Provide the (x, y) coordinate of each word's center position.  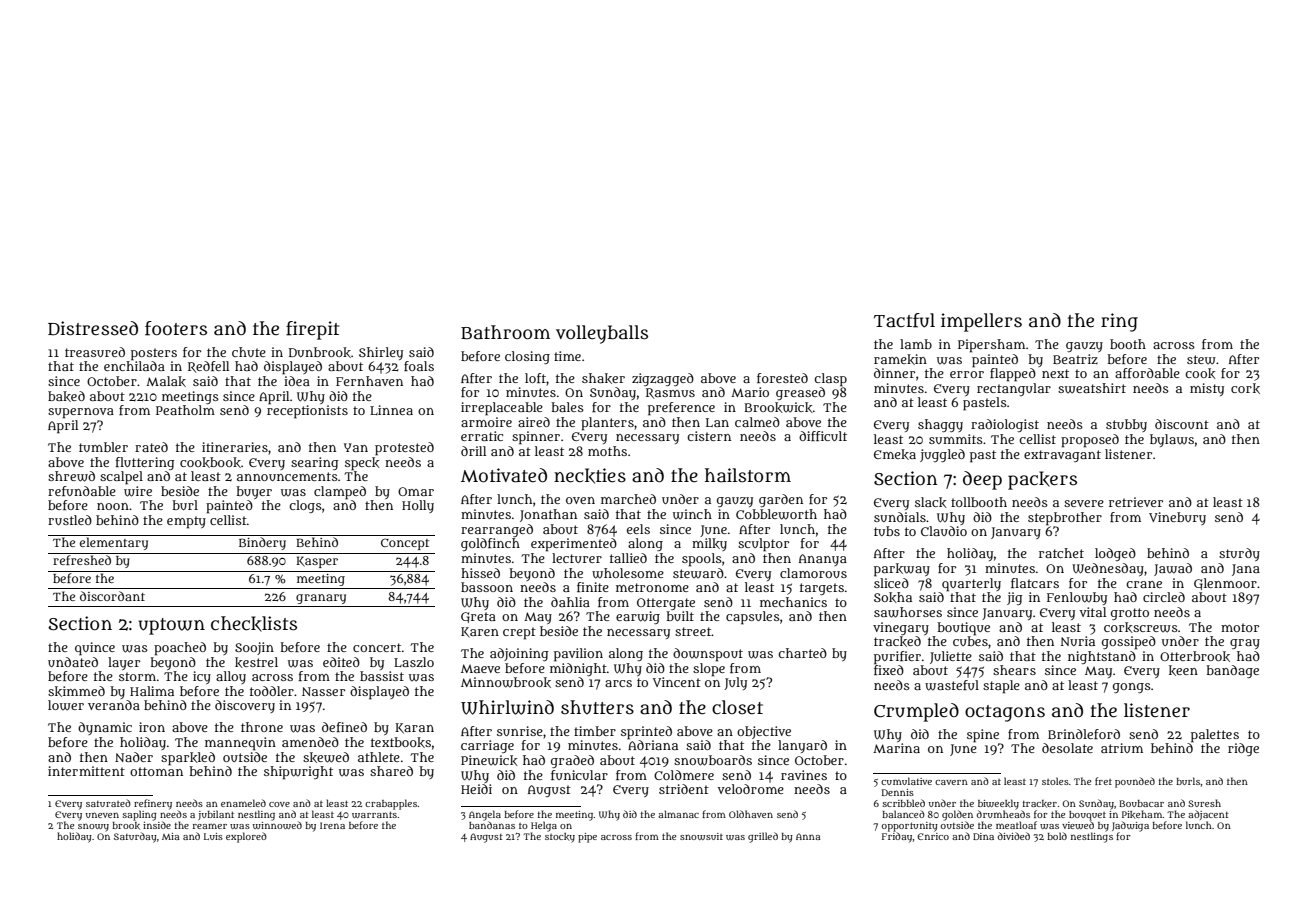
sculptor (763, 545)
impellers (981, 322)
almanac (678, 814)
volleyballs (602, 334)
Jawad (1173, 569)
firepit (312, 330)
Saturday (135, 837)
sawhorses (908, 612)
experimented (574, 545)
